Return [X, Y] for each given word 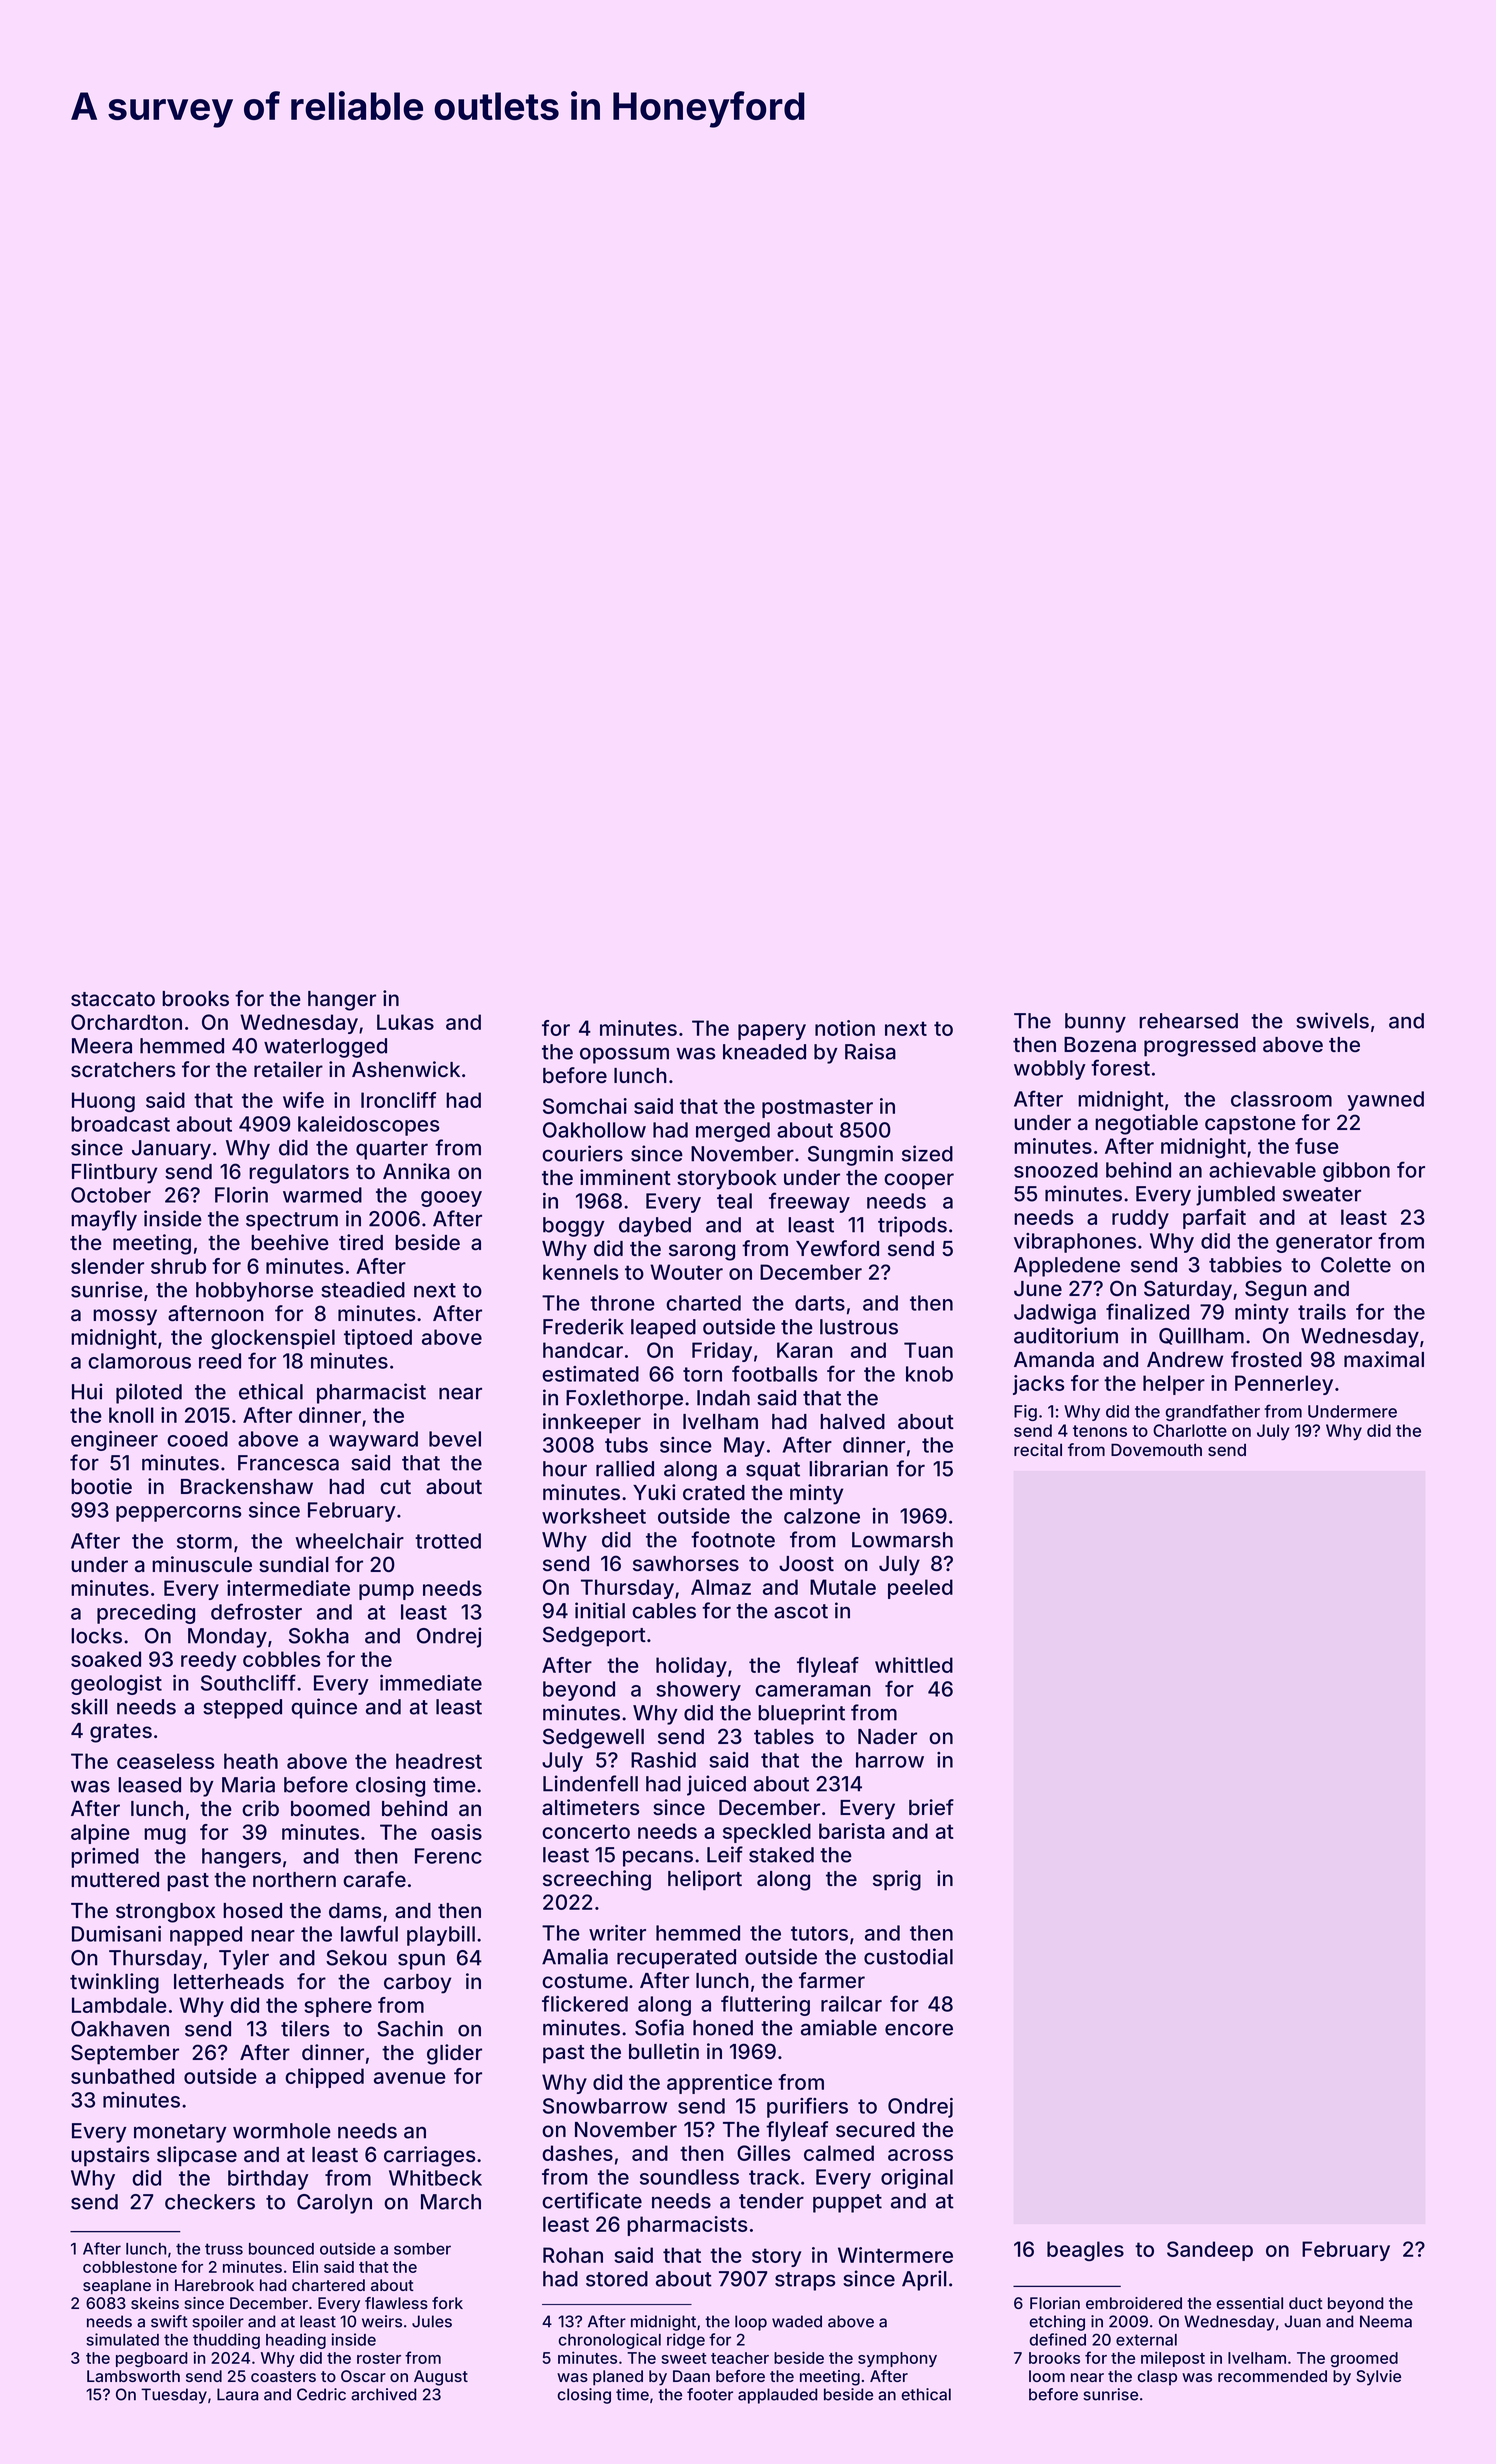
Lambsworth [133, 2376]
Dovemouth [1156, 1449]
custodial [908, 1956]
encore [919, 2029]
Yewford [837, 1248]
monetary [180, 2133]
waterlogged [325, 1048]
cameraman [813, 1691]
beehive [290, 1242]
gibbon [1356, 1172]
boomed [330, 1808]
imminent [625, 1177]
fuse [1317, 1146]
